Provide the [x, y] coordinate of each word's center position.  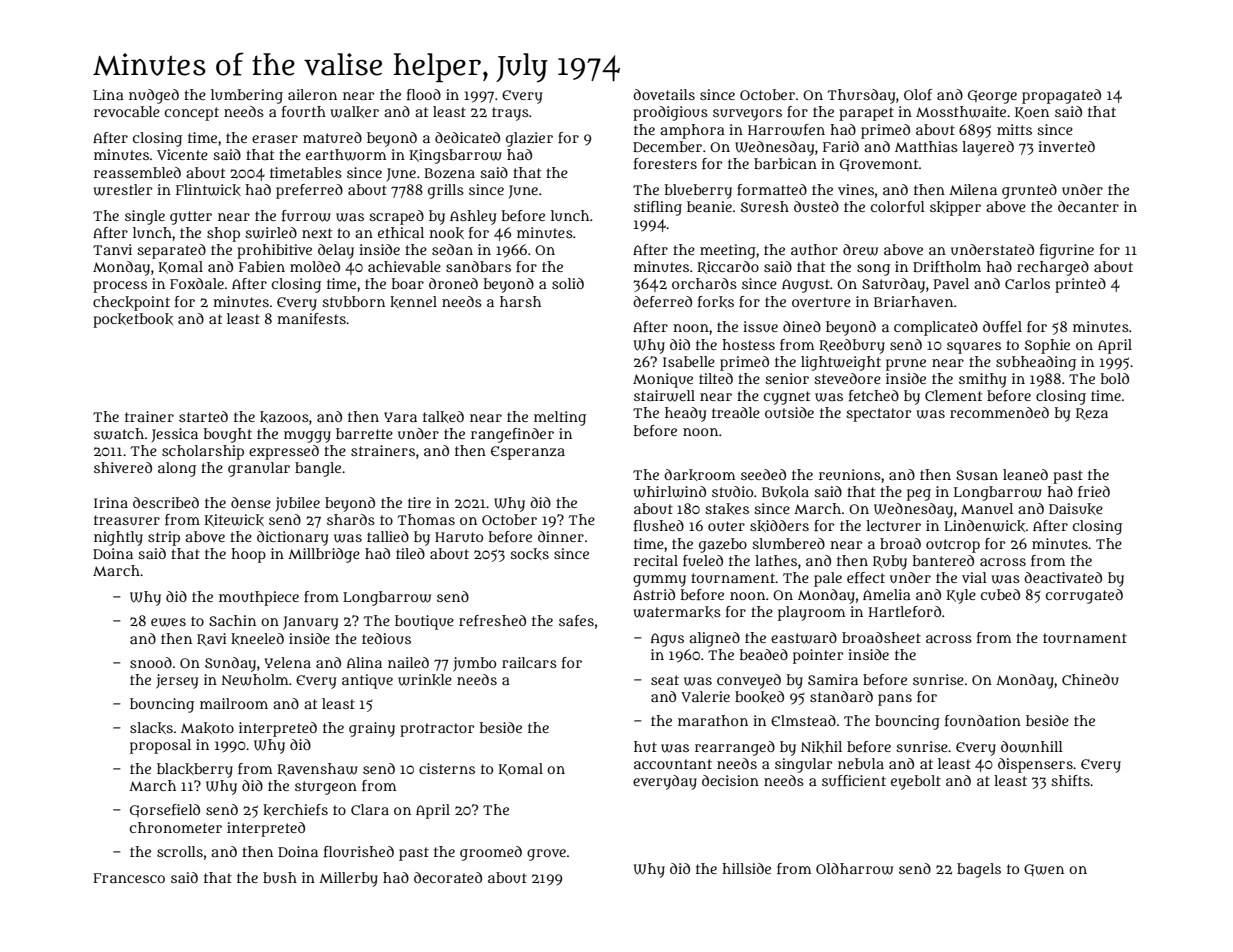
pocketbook [133, 320]
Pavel [951, 283]
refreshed [492, 620]
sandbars [478, 266]
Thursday [861, 96]
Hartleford [905, 611]
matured [332, 137]
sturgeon [326, 788]
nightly [118, 538]
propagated [1061, 96]
